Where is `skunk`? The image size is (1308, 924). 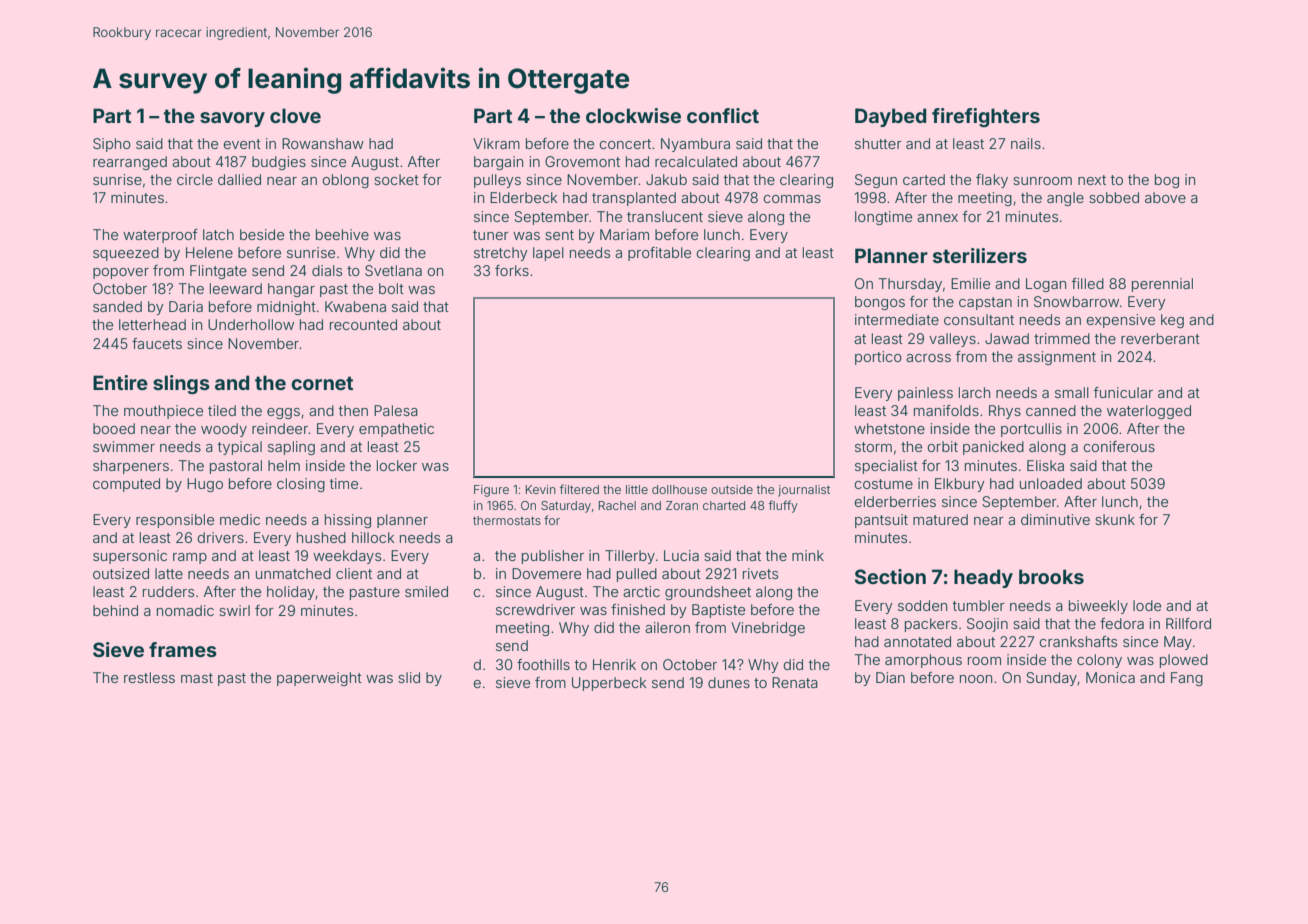
skunk is located at coordinates (1115, 519).
